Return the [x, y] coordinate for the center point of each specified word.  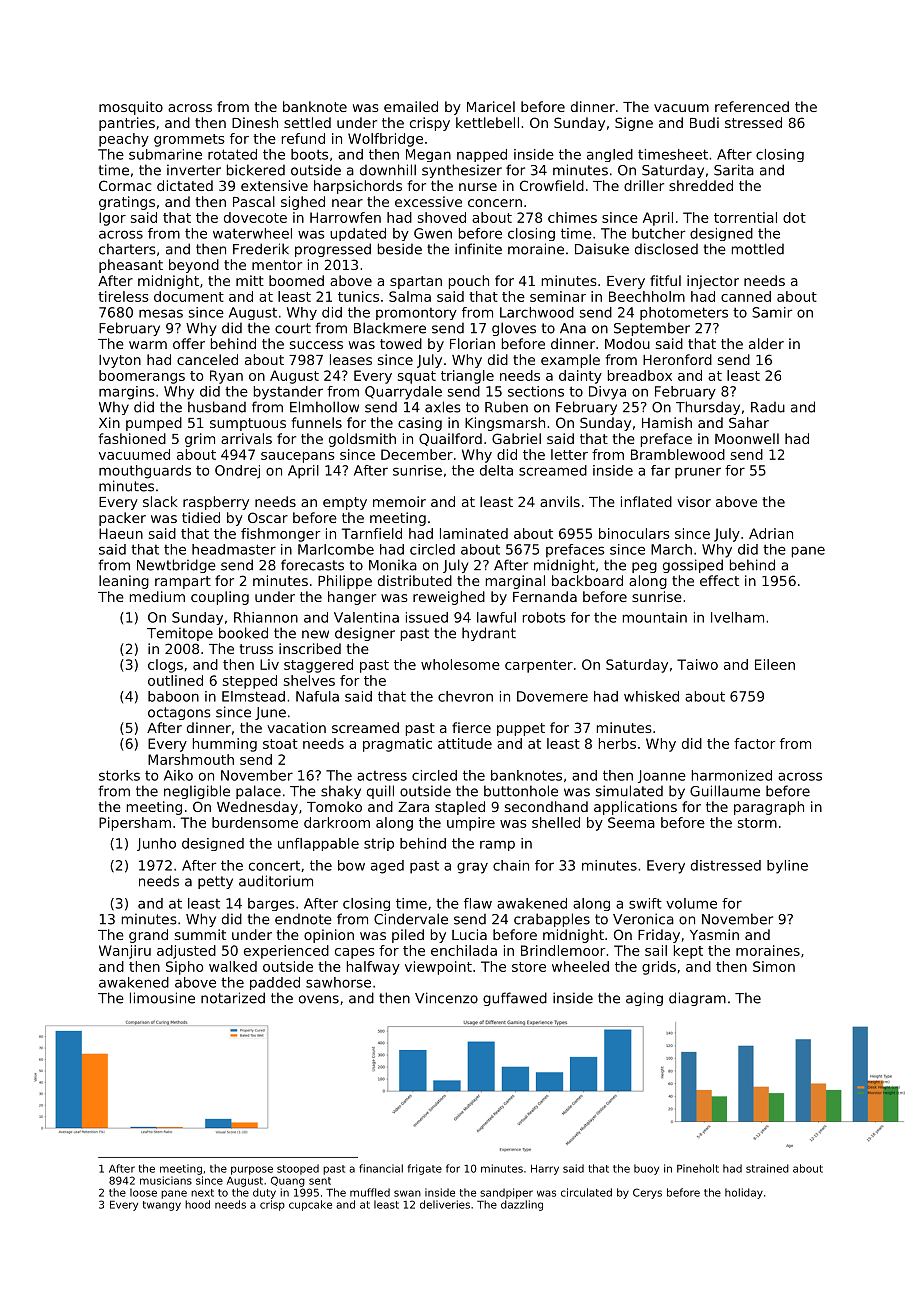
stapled [460, 808]
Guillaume [725, 791]
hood [197, 1204]
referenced [752, 106]
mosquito [131, 108]
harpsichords [358, 187]
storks [119, 775]
